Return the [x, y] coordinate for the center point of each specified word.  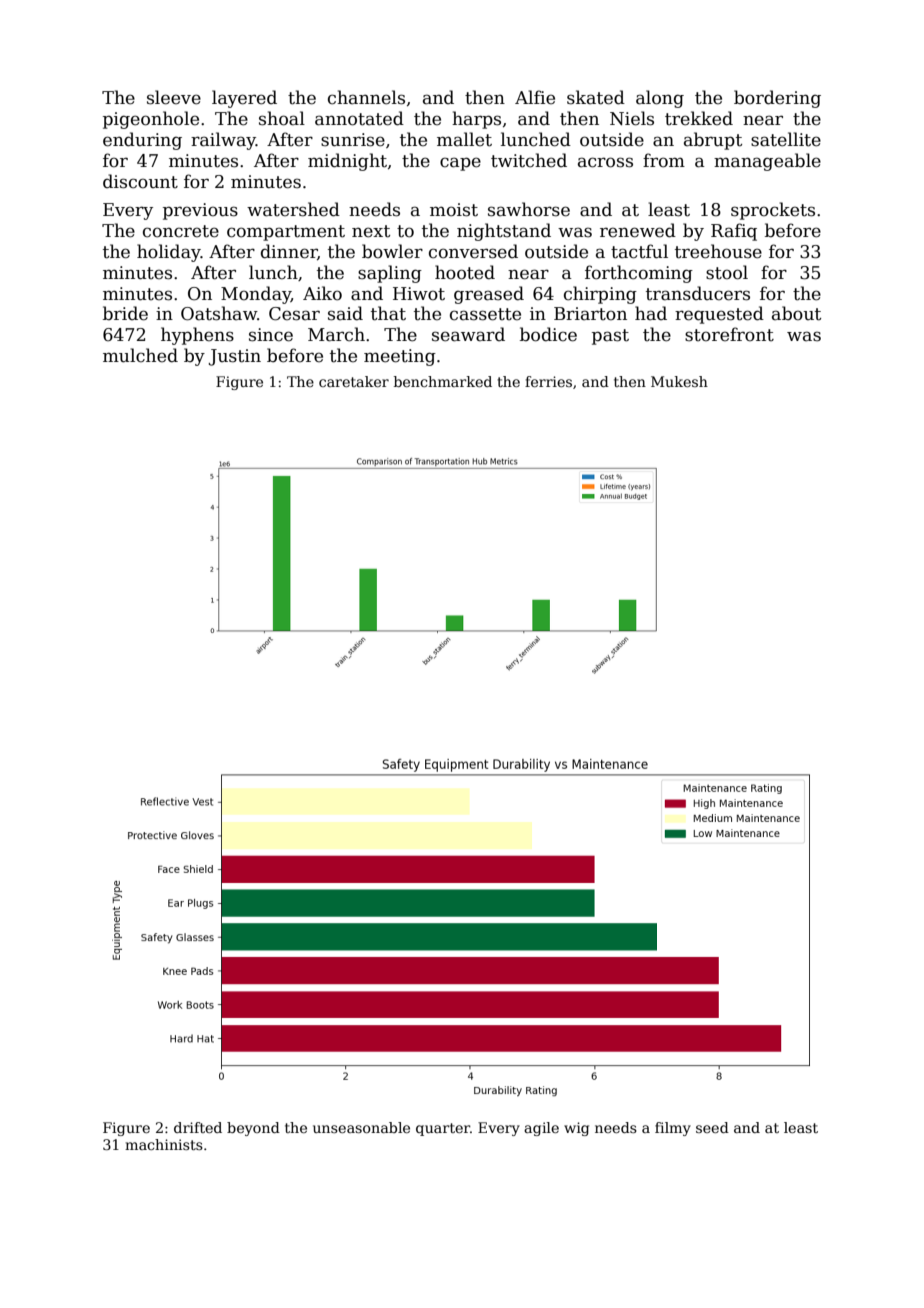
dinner [289, 251]
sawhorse [529, 209]
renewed [638, 230]
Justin [235, 357]
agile [541, 1129]
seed [712, 1127]
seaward [468, 334]
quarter [443, 1129]
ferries [548, 381]
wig [576, 1129]
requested [719, 315]
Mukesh [679, 381]
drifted [198, 1127]
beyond [253, 1129]
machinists [164, 1144]
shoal [282, 118]
